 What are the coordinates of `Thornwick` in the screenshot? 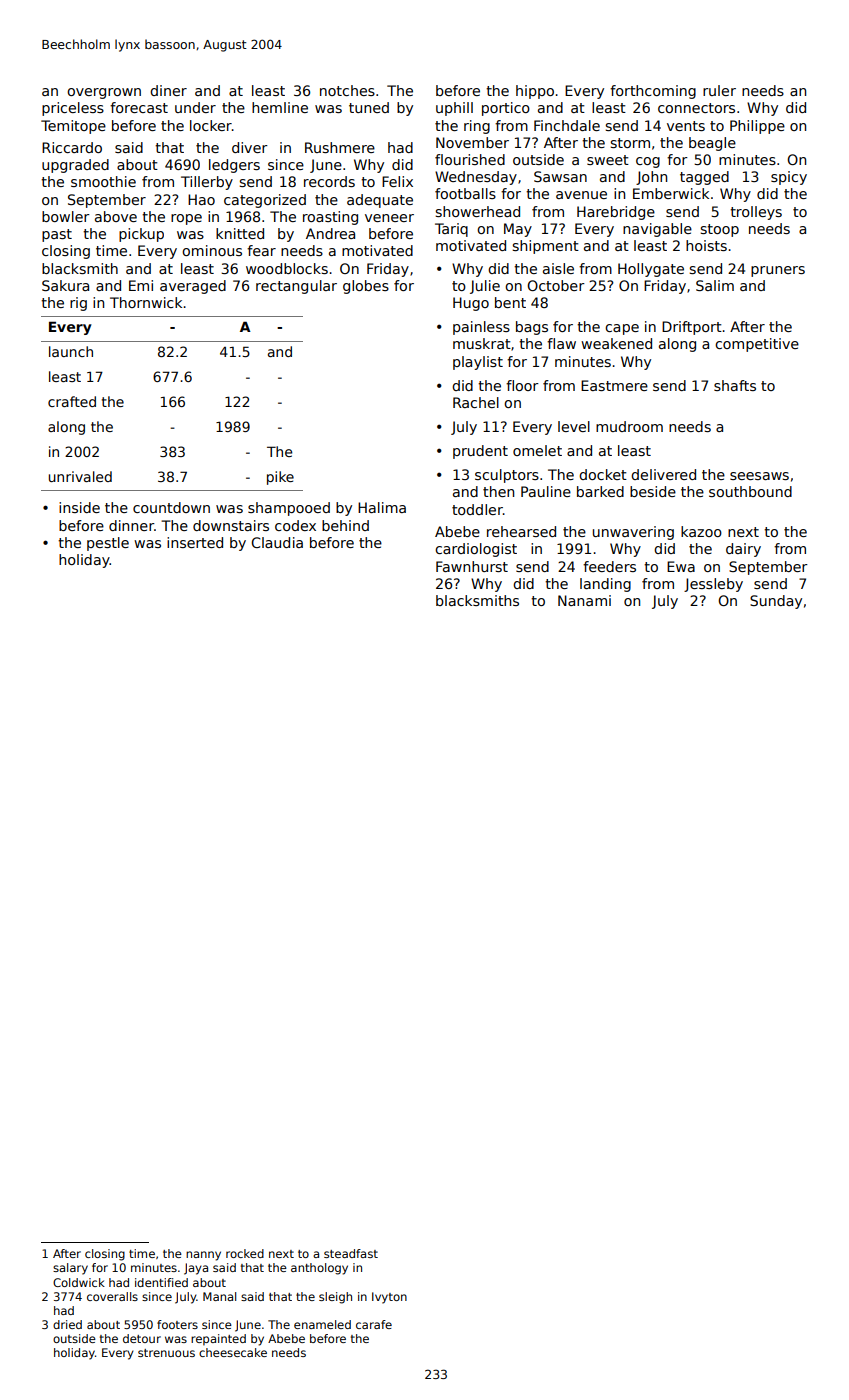 It's located at (146, 302).
